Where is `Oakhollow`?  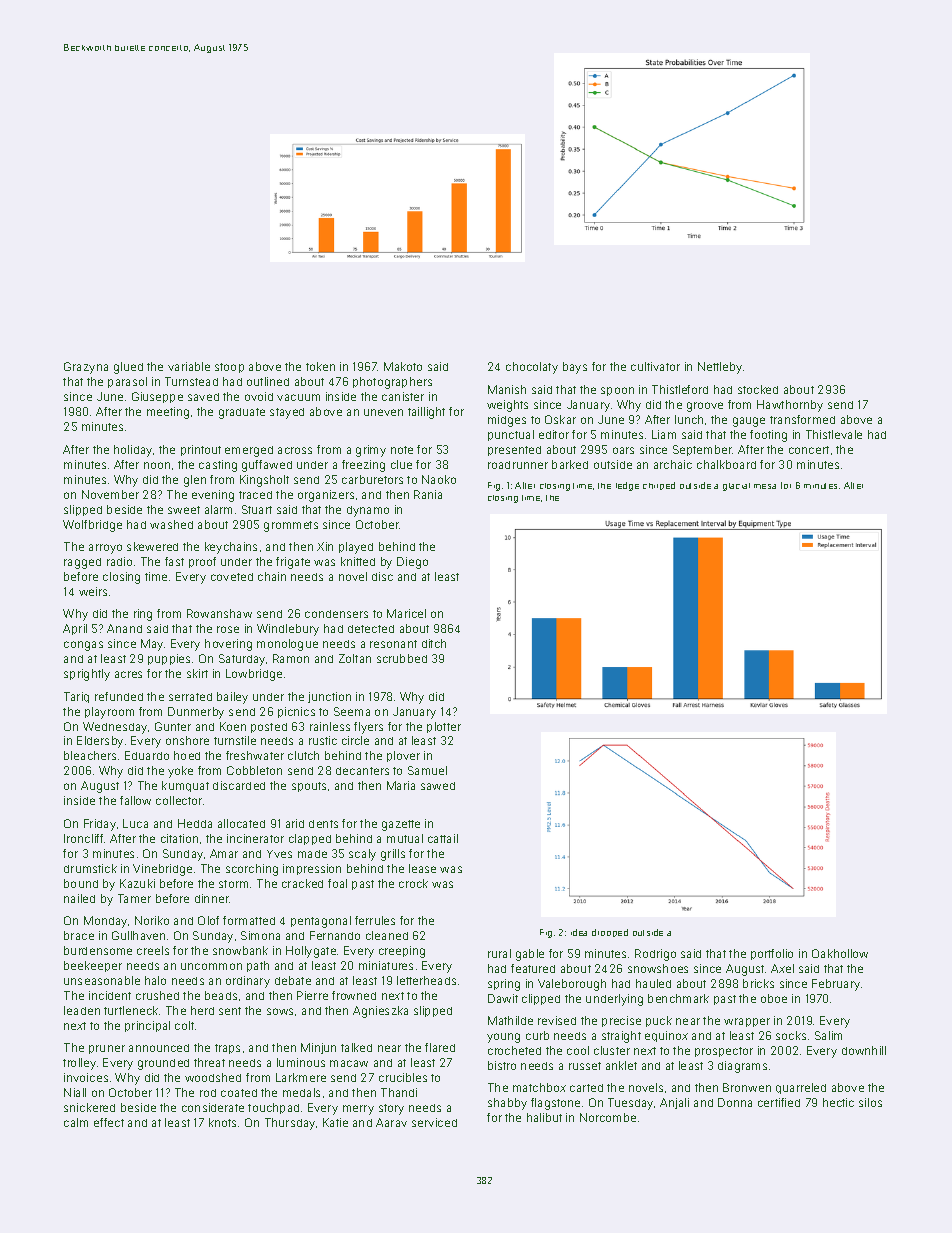 Oakhollow is located at coordinates (840, 953).
